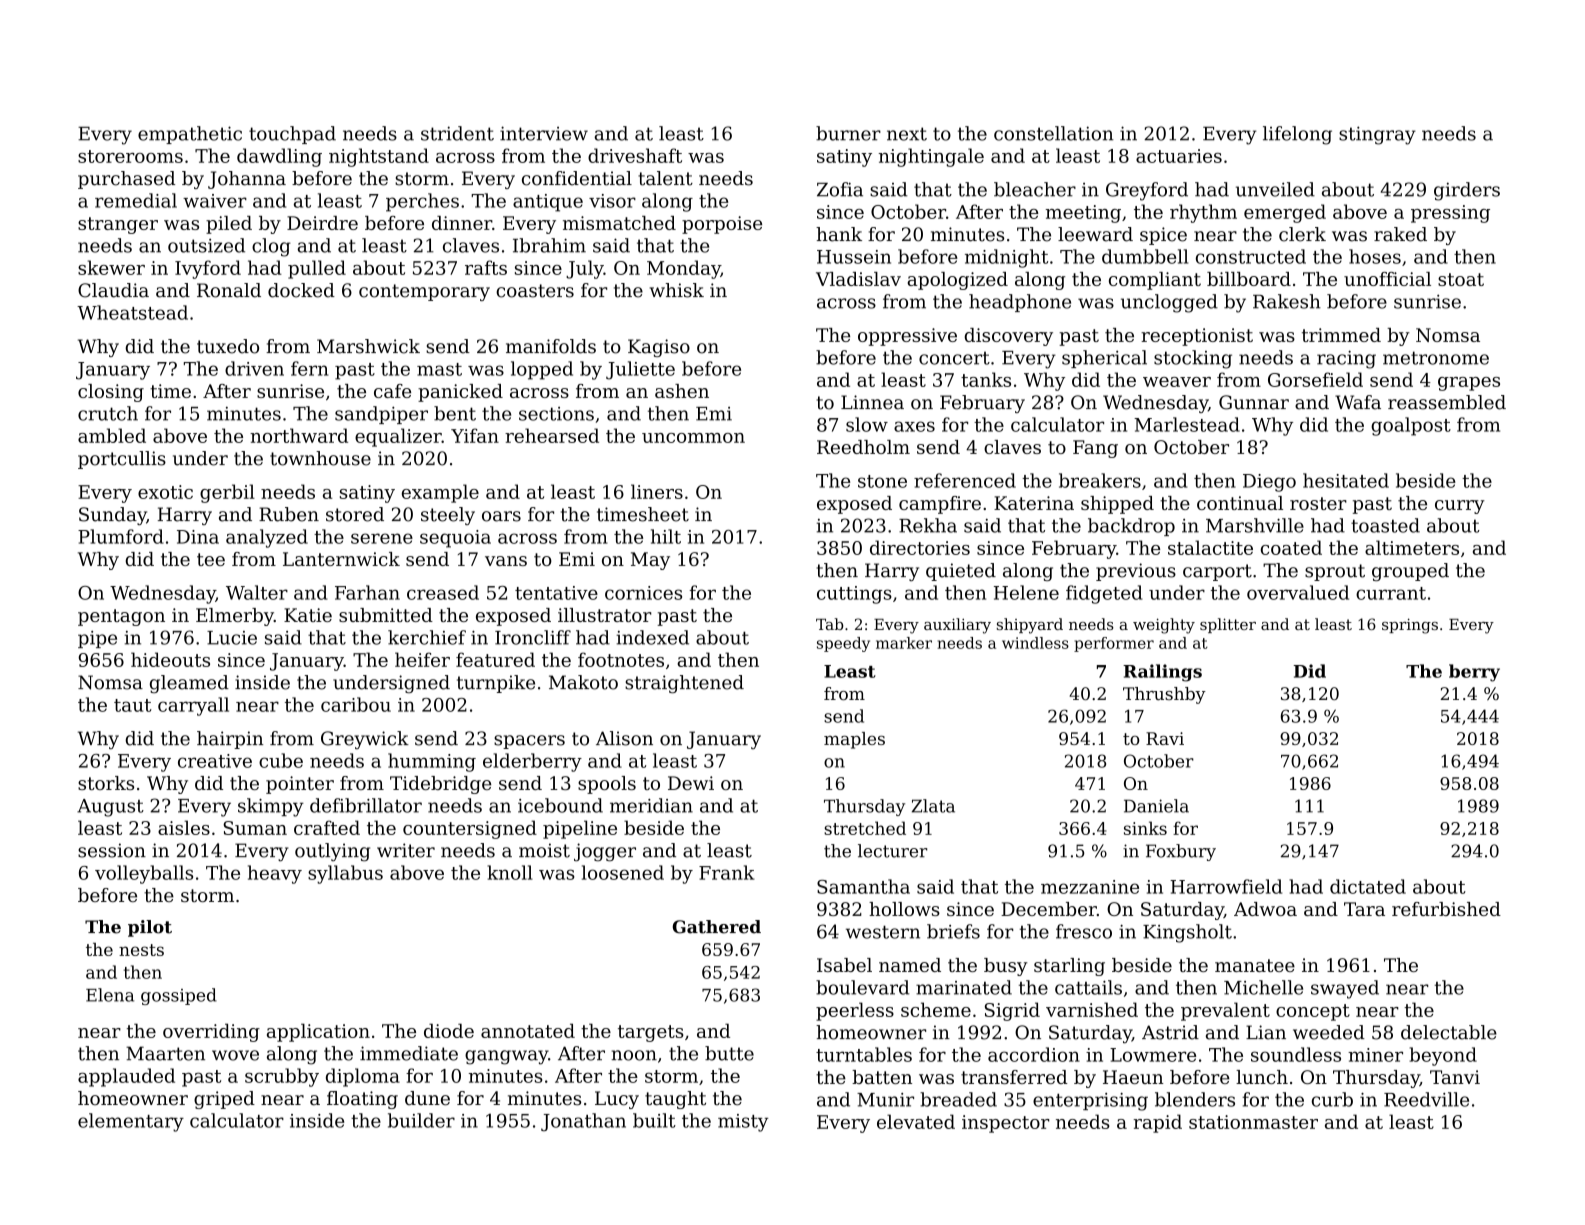  I want to click on quieted, so click(961, 572).
